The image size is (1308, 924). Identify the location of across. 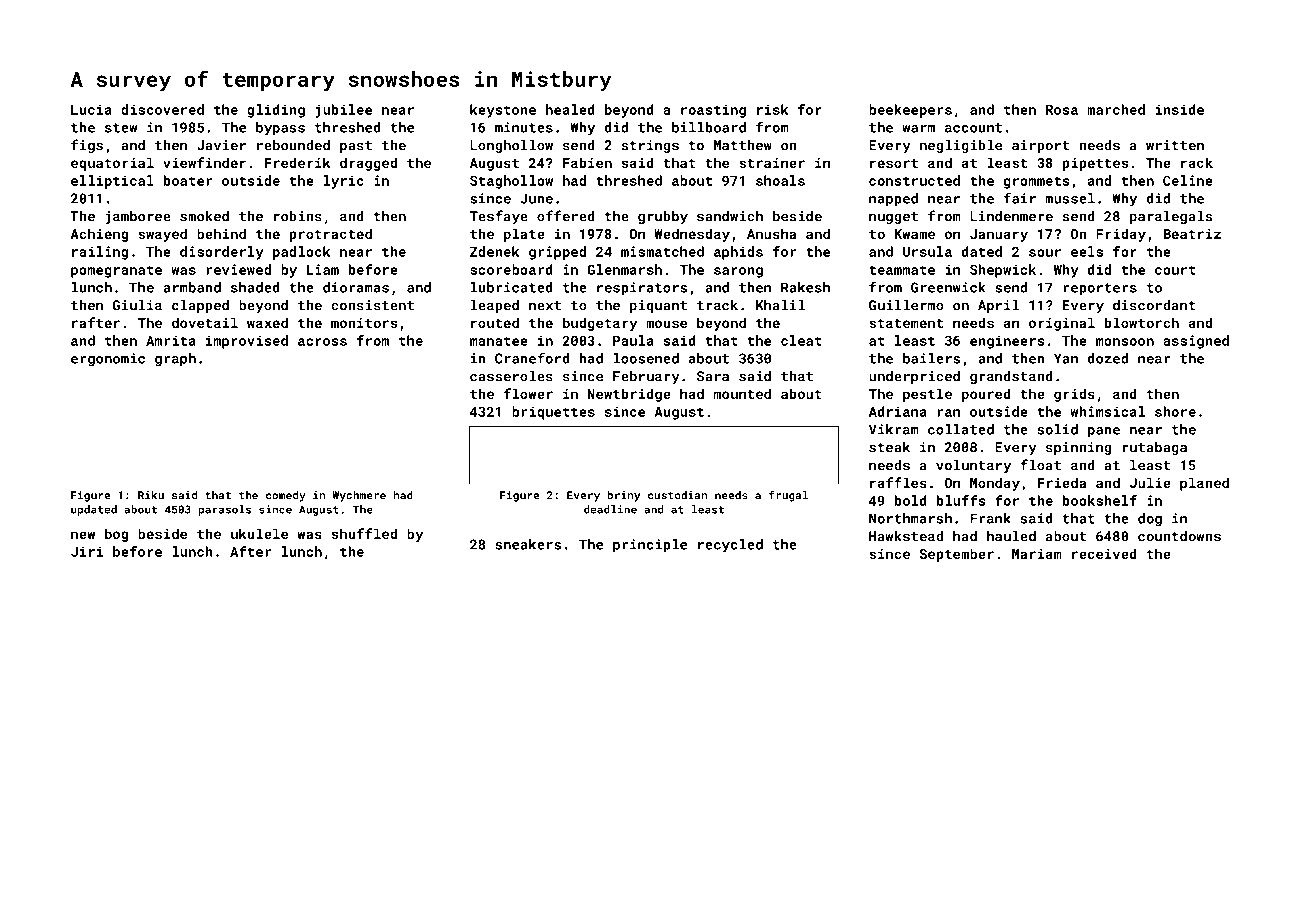
(322, 342).
